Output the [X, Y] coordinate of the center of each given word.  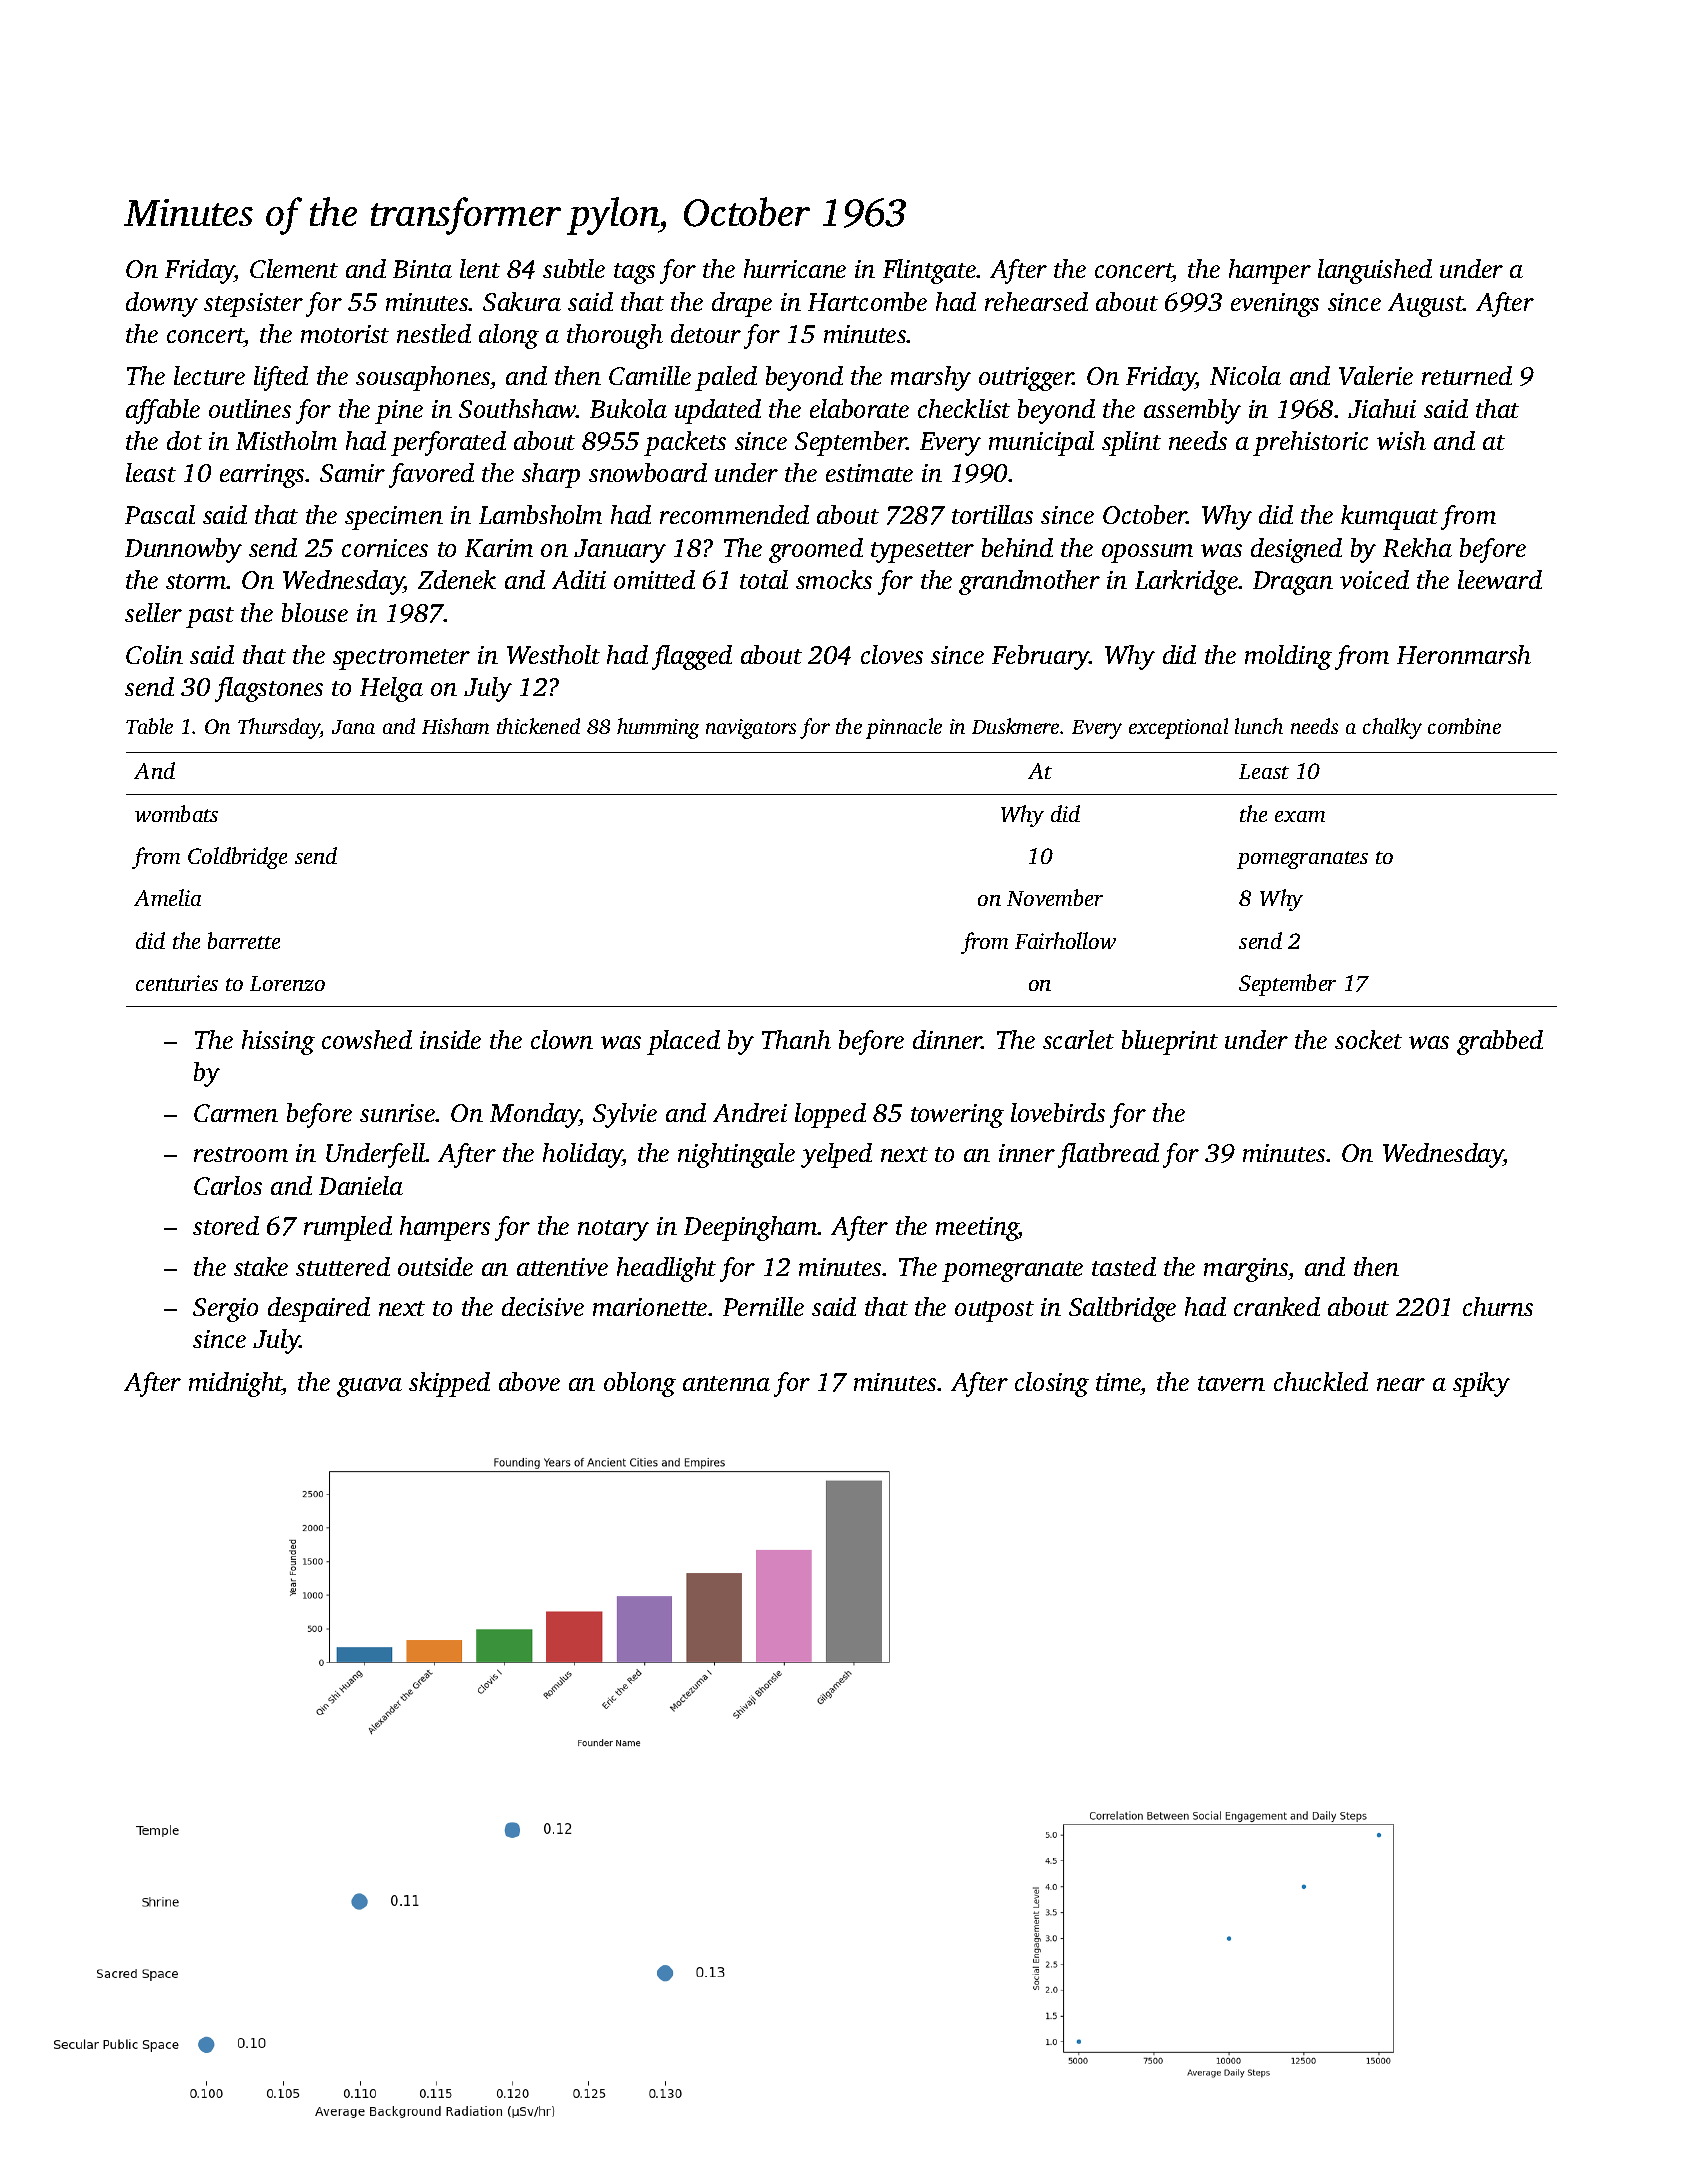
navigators [751, 729]
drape [742, 304]
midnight [236, 1384]
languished [1375, 271]
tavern [1231, 1383]
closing [1052, 1384]
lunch [1259, 726]
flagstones [269, 689]
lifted [281, 378]
